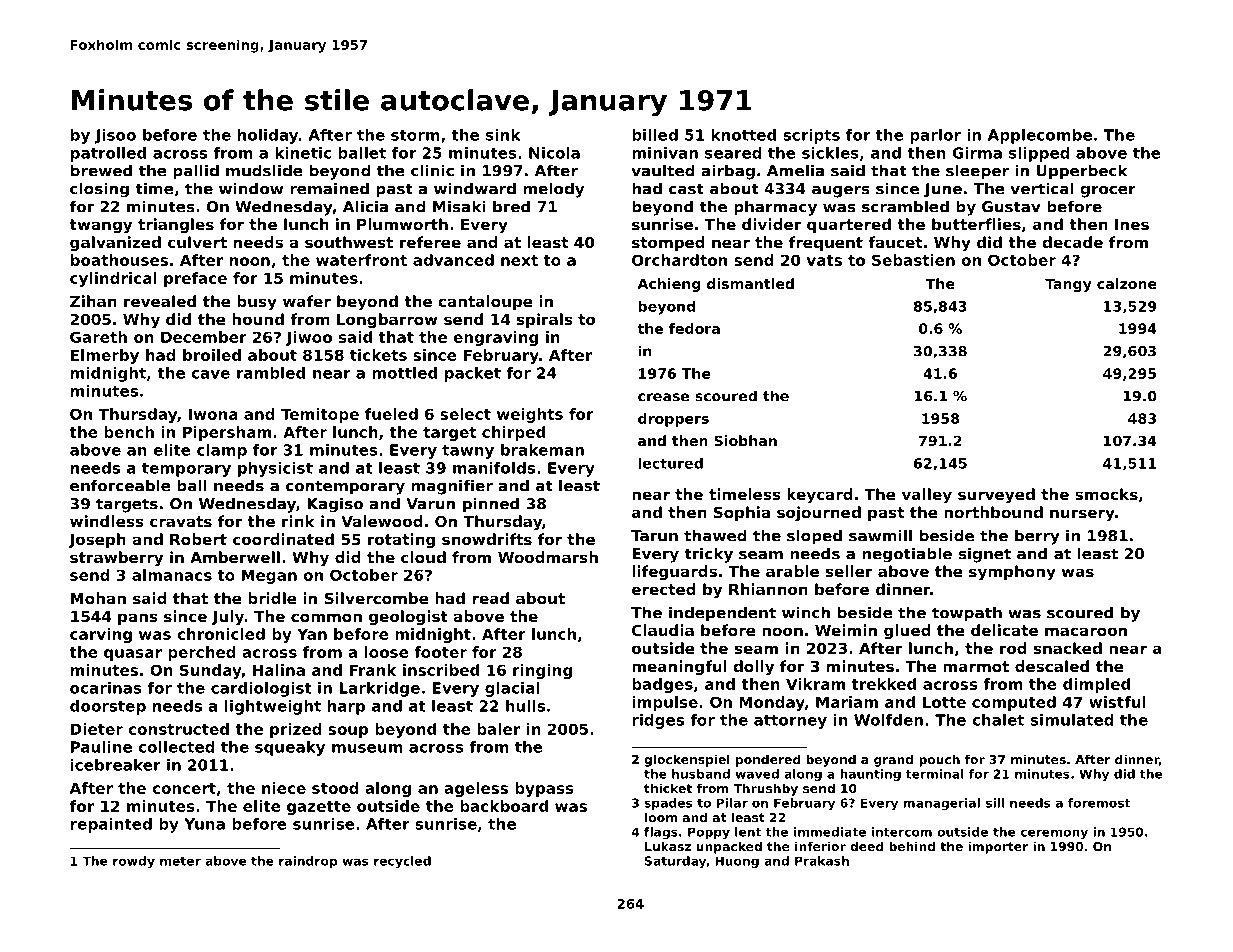 The image size is (1233, 952). I want to click on melody, so click(553, 190).
